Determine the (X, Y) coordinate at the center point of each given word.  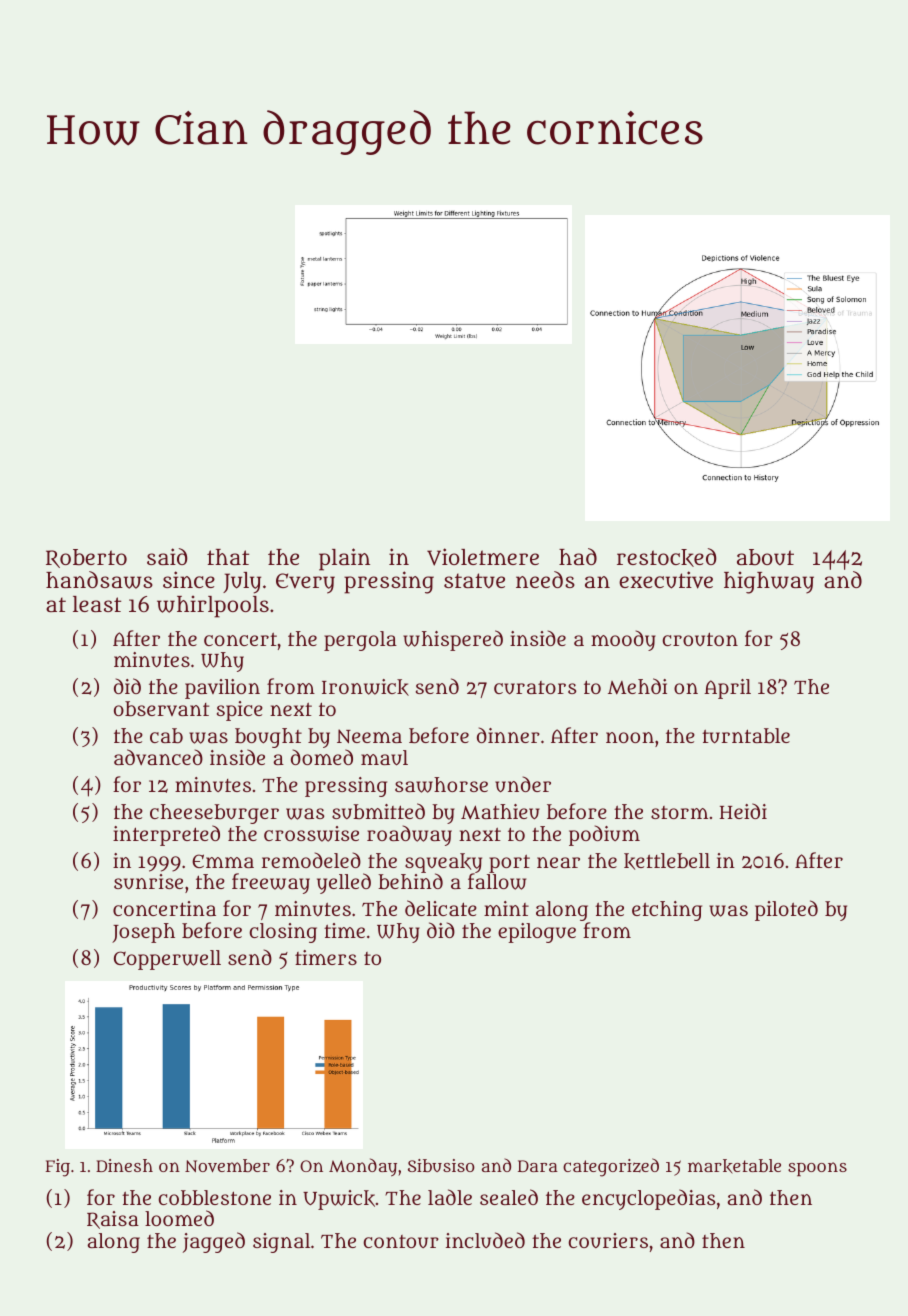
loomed (179, 1218)
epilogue (537, 933)
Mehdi (637, 686)
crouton (700, 639)
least (97, 604)
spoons (817, 1169)
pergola (360, 641)
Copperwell (167, 960)
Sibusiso (441, 1165)
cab (166, 735)
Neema (369, 736)
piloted (786, 910)
